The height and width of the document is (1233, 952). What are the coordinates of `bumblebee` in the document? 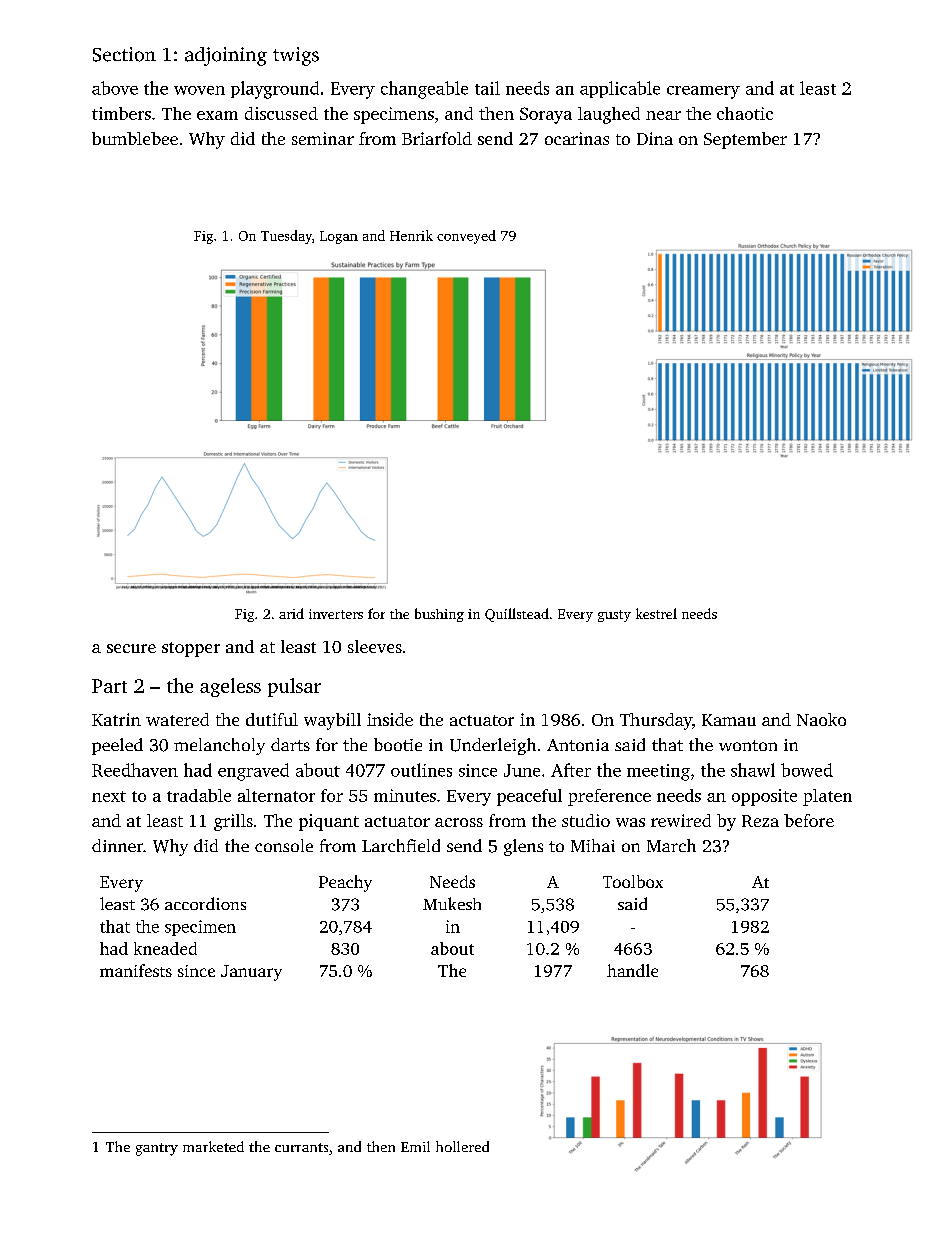 It's located at (135, 138).
